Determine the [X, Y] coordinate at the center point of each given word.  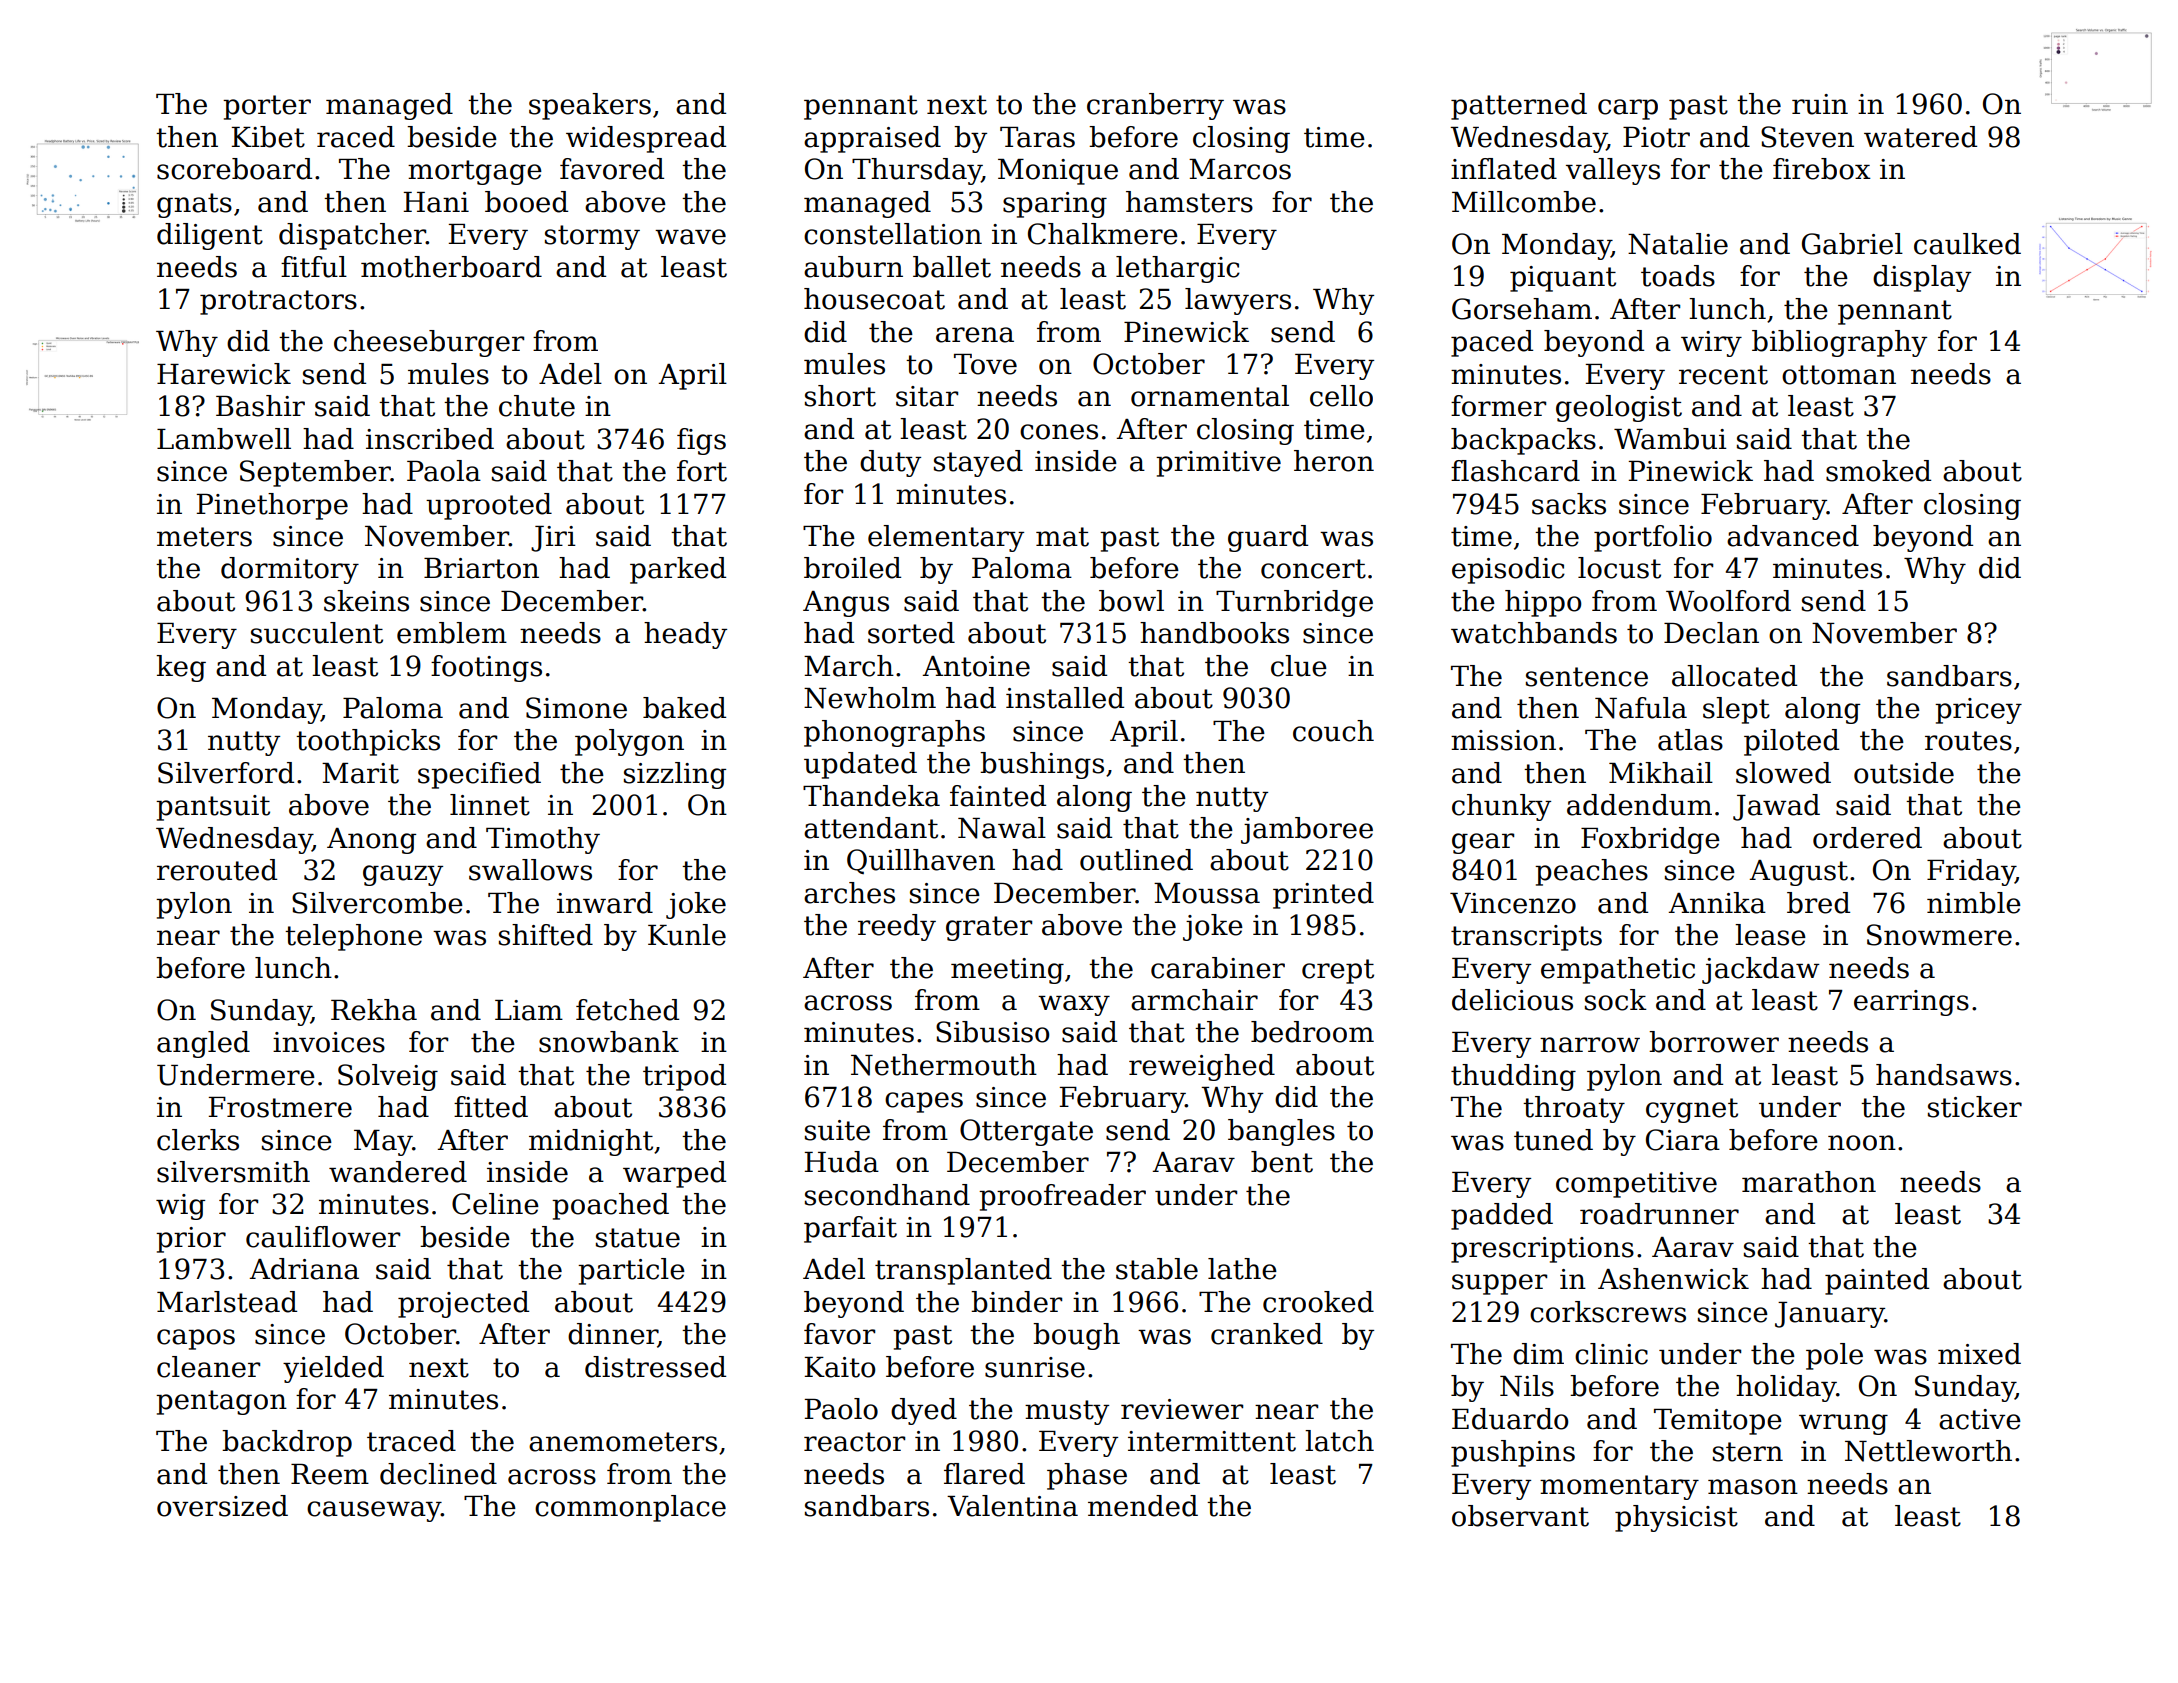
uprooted [489, 506]
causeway [374, 1511]
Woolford [1728, 601]
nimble [1974, 903]
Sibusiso [992, 1032]
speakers [590, 106]
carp [1628, 109]
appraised [872, 139]
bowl [1131, 601]
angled [203, 1044]
